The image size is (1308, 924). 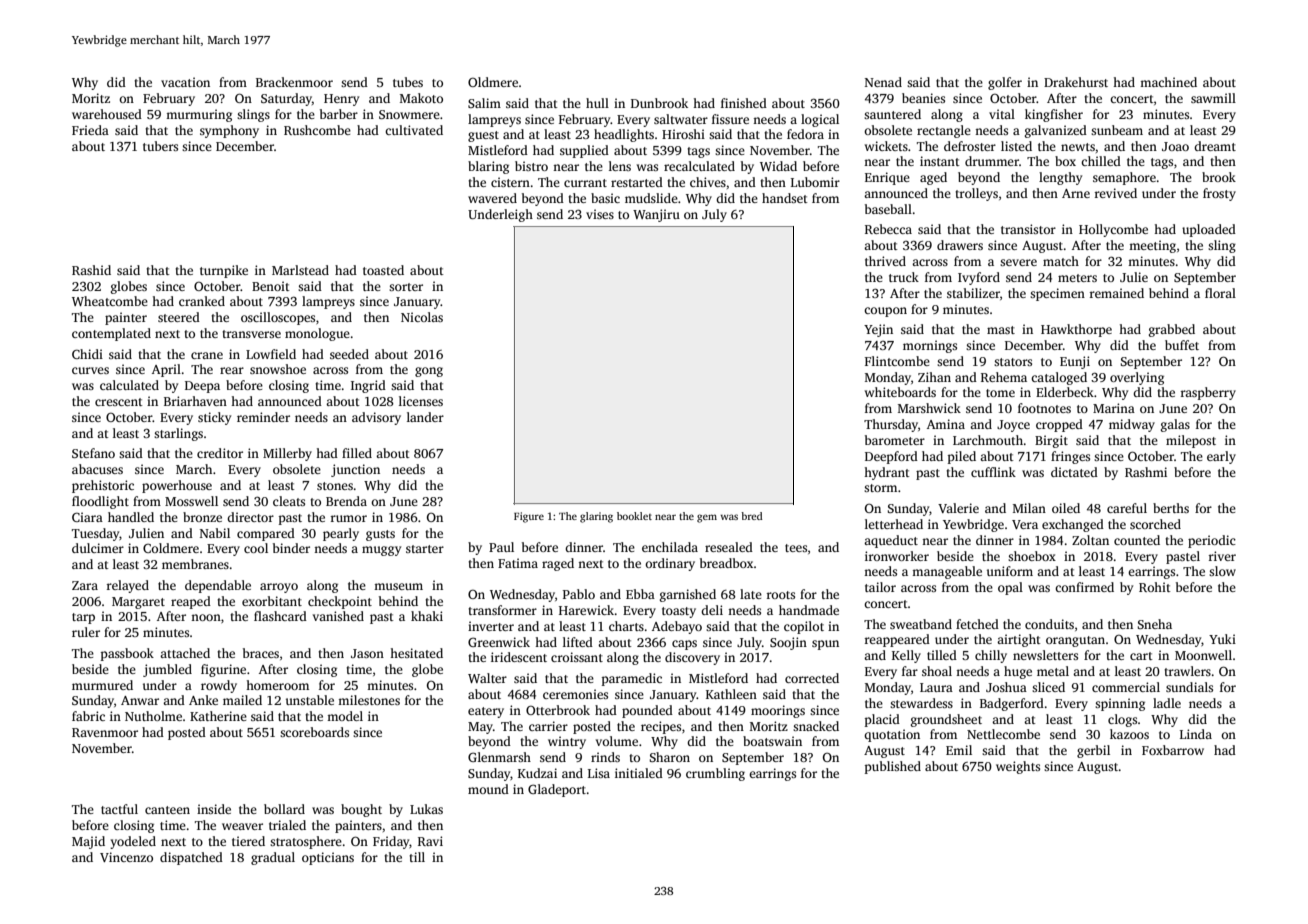 What do you see at coordinates (429, 372) in the image?
I see `gong` at bounding box center [429, 372].
